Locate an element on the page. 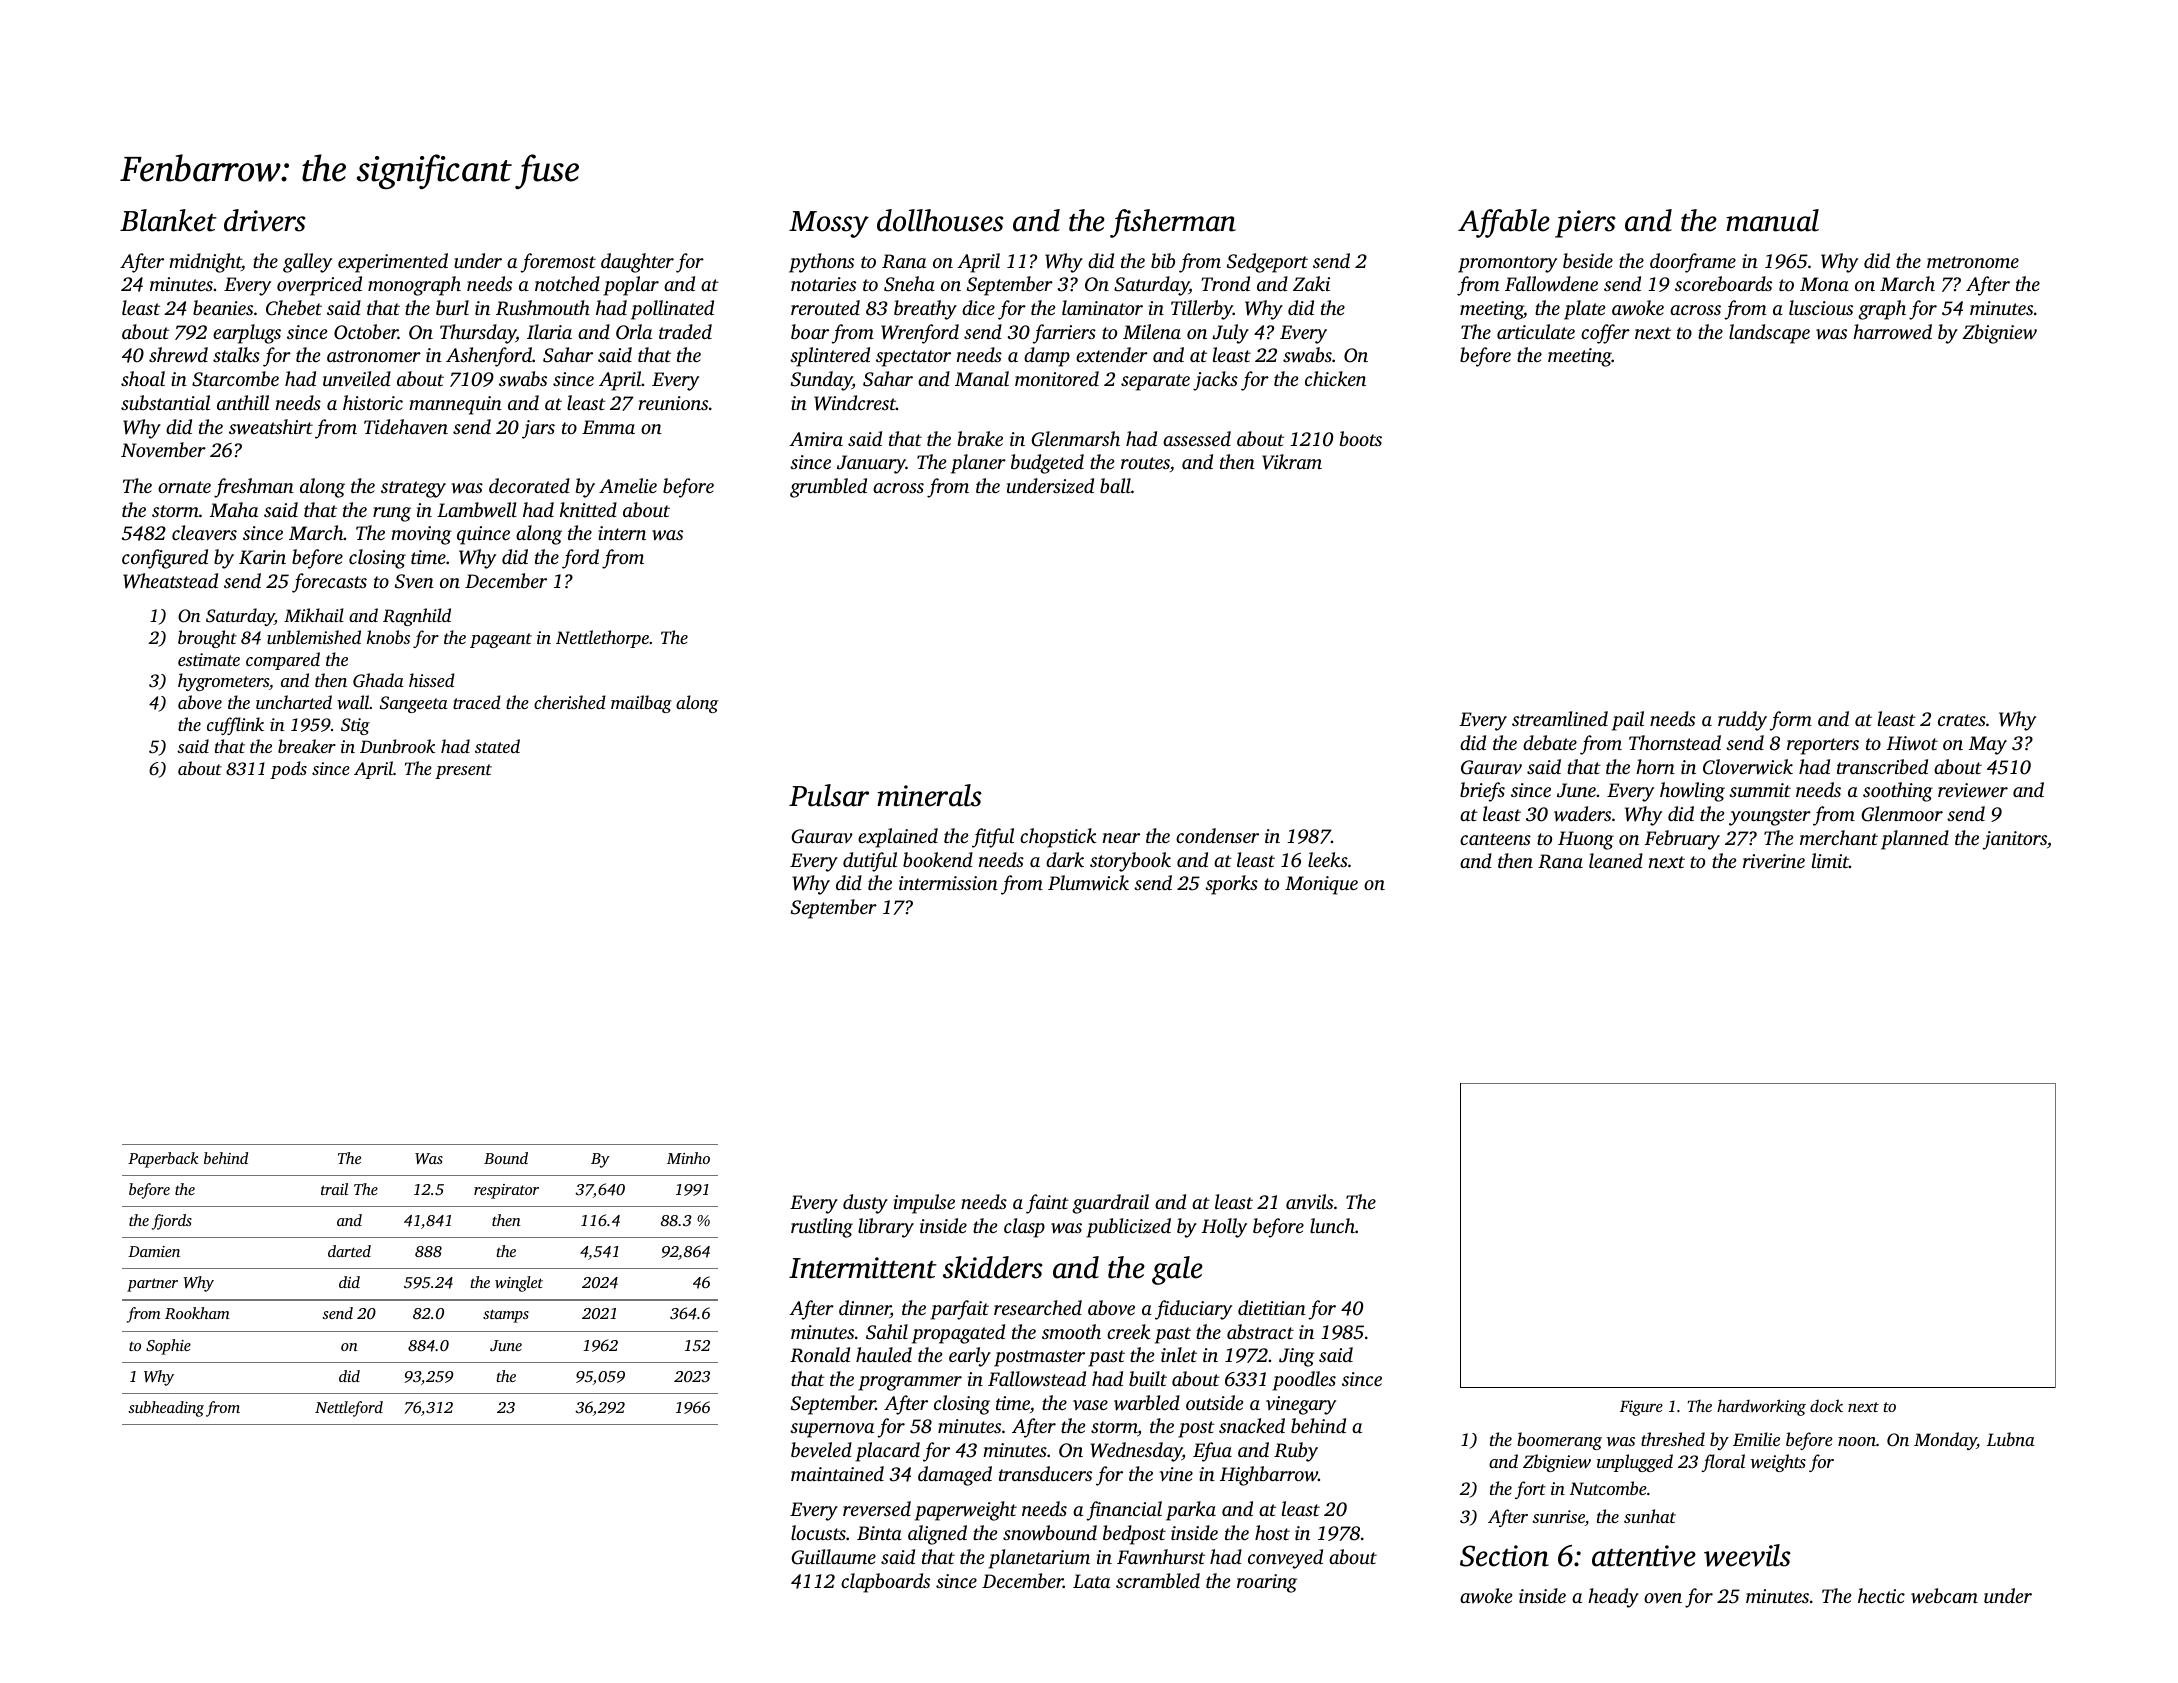  locusts is located at coordinates (818, 1532).
